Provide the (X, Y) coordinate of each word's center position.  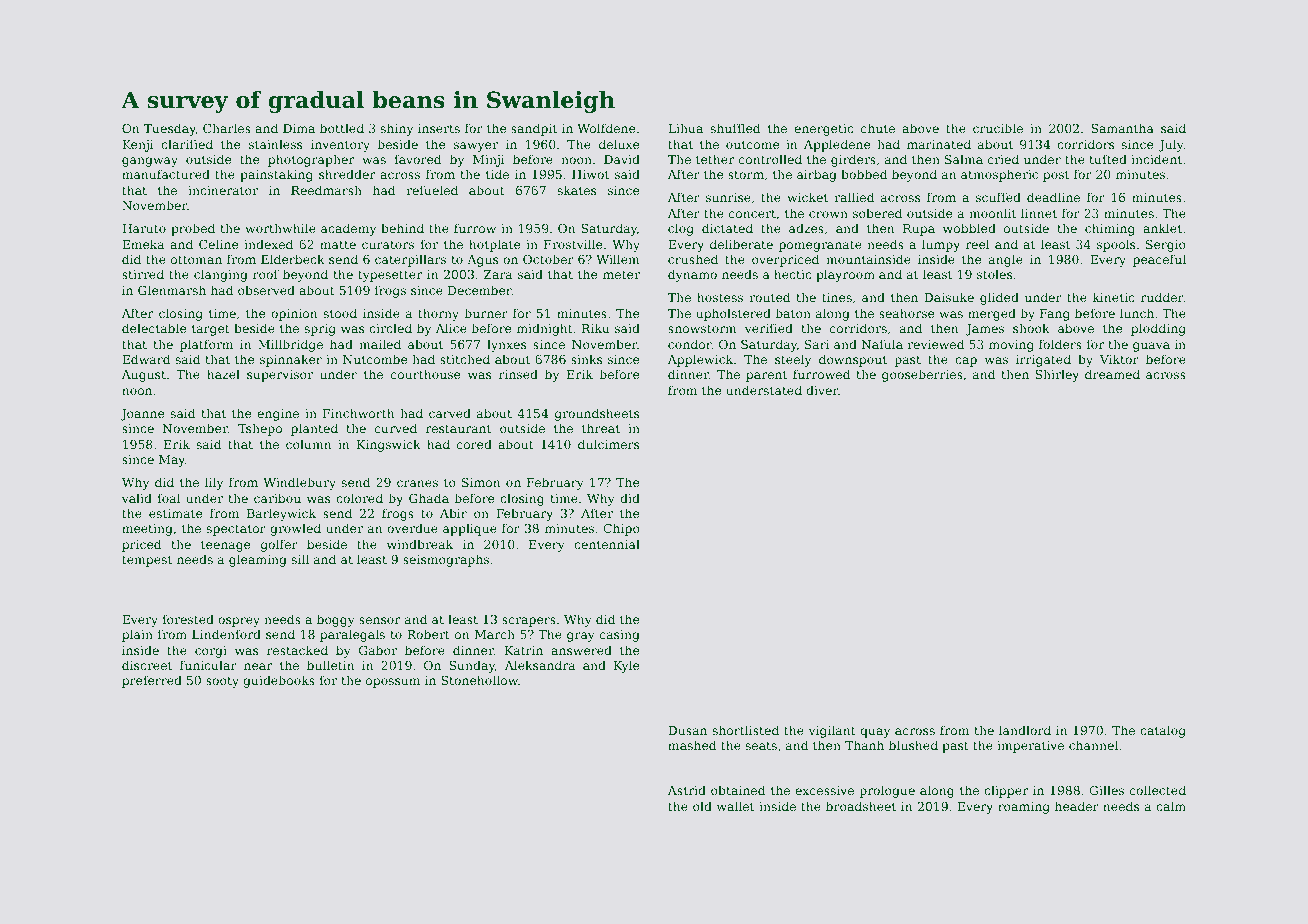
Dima (299, 128)
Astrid (687, 790)
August (144, 376)
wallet (735, 806)
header (1077, 806)
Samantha (1122, 128)
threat (601, 428)
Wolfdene (606, 128)
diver (822, 390)
